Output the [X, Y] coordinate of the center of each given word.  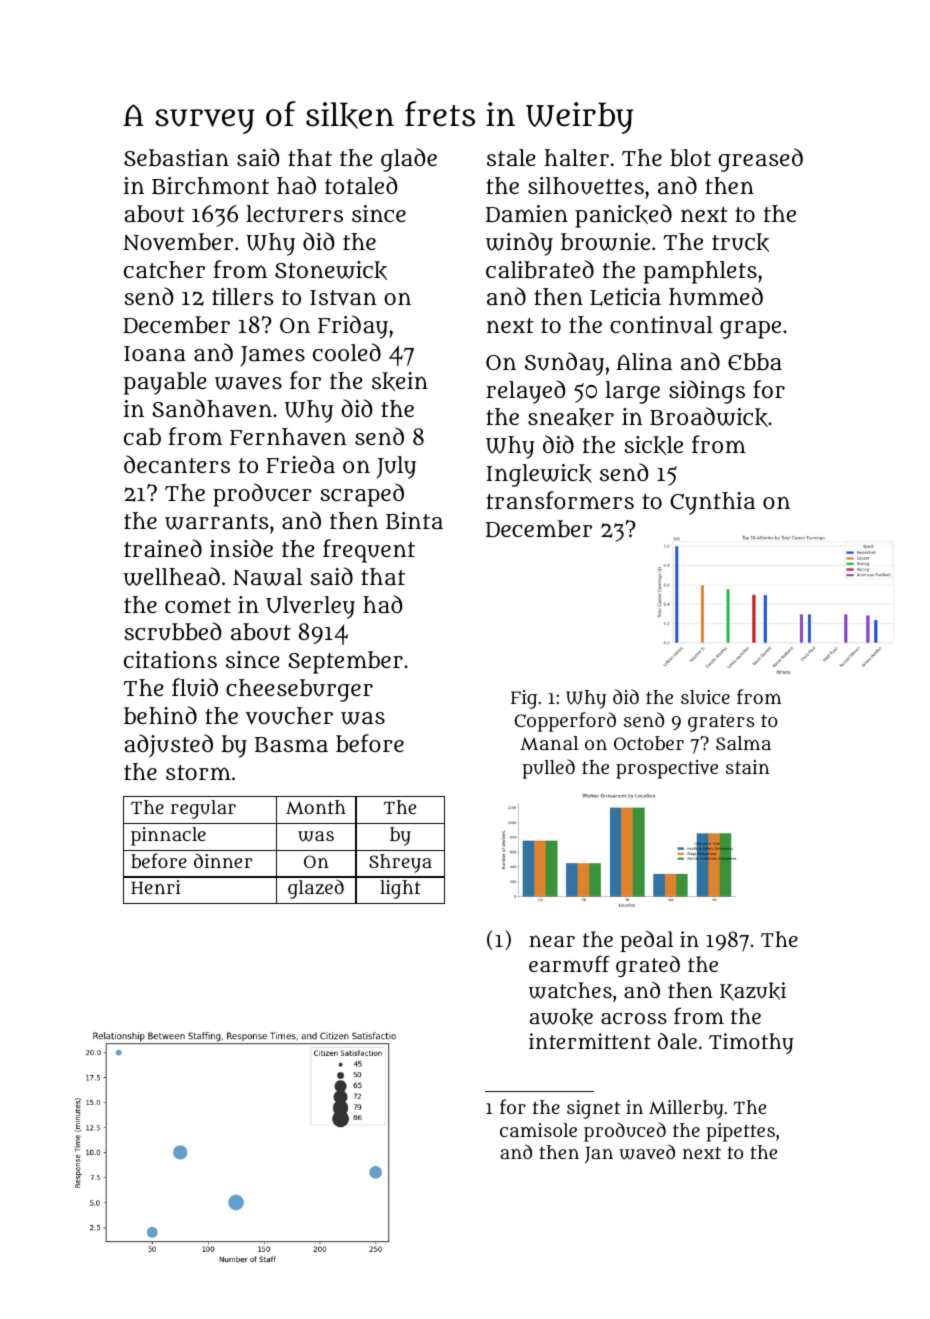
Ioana [155, 353]
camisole [538, 1130]
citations [170, 659]
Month [316, 807]
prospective [667, 769]
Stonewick [331, 270]
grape [750, 330]
